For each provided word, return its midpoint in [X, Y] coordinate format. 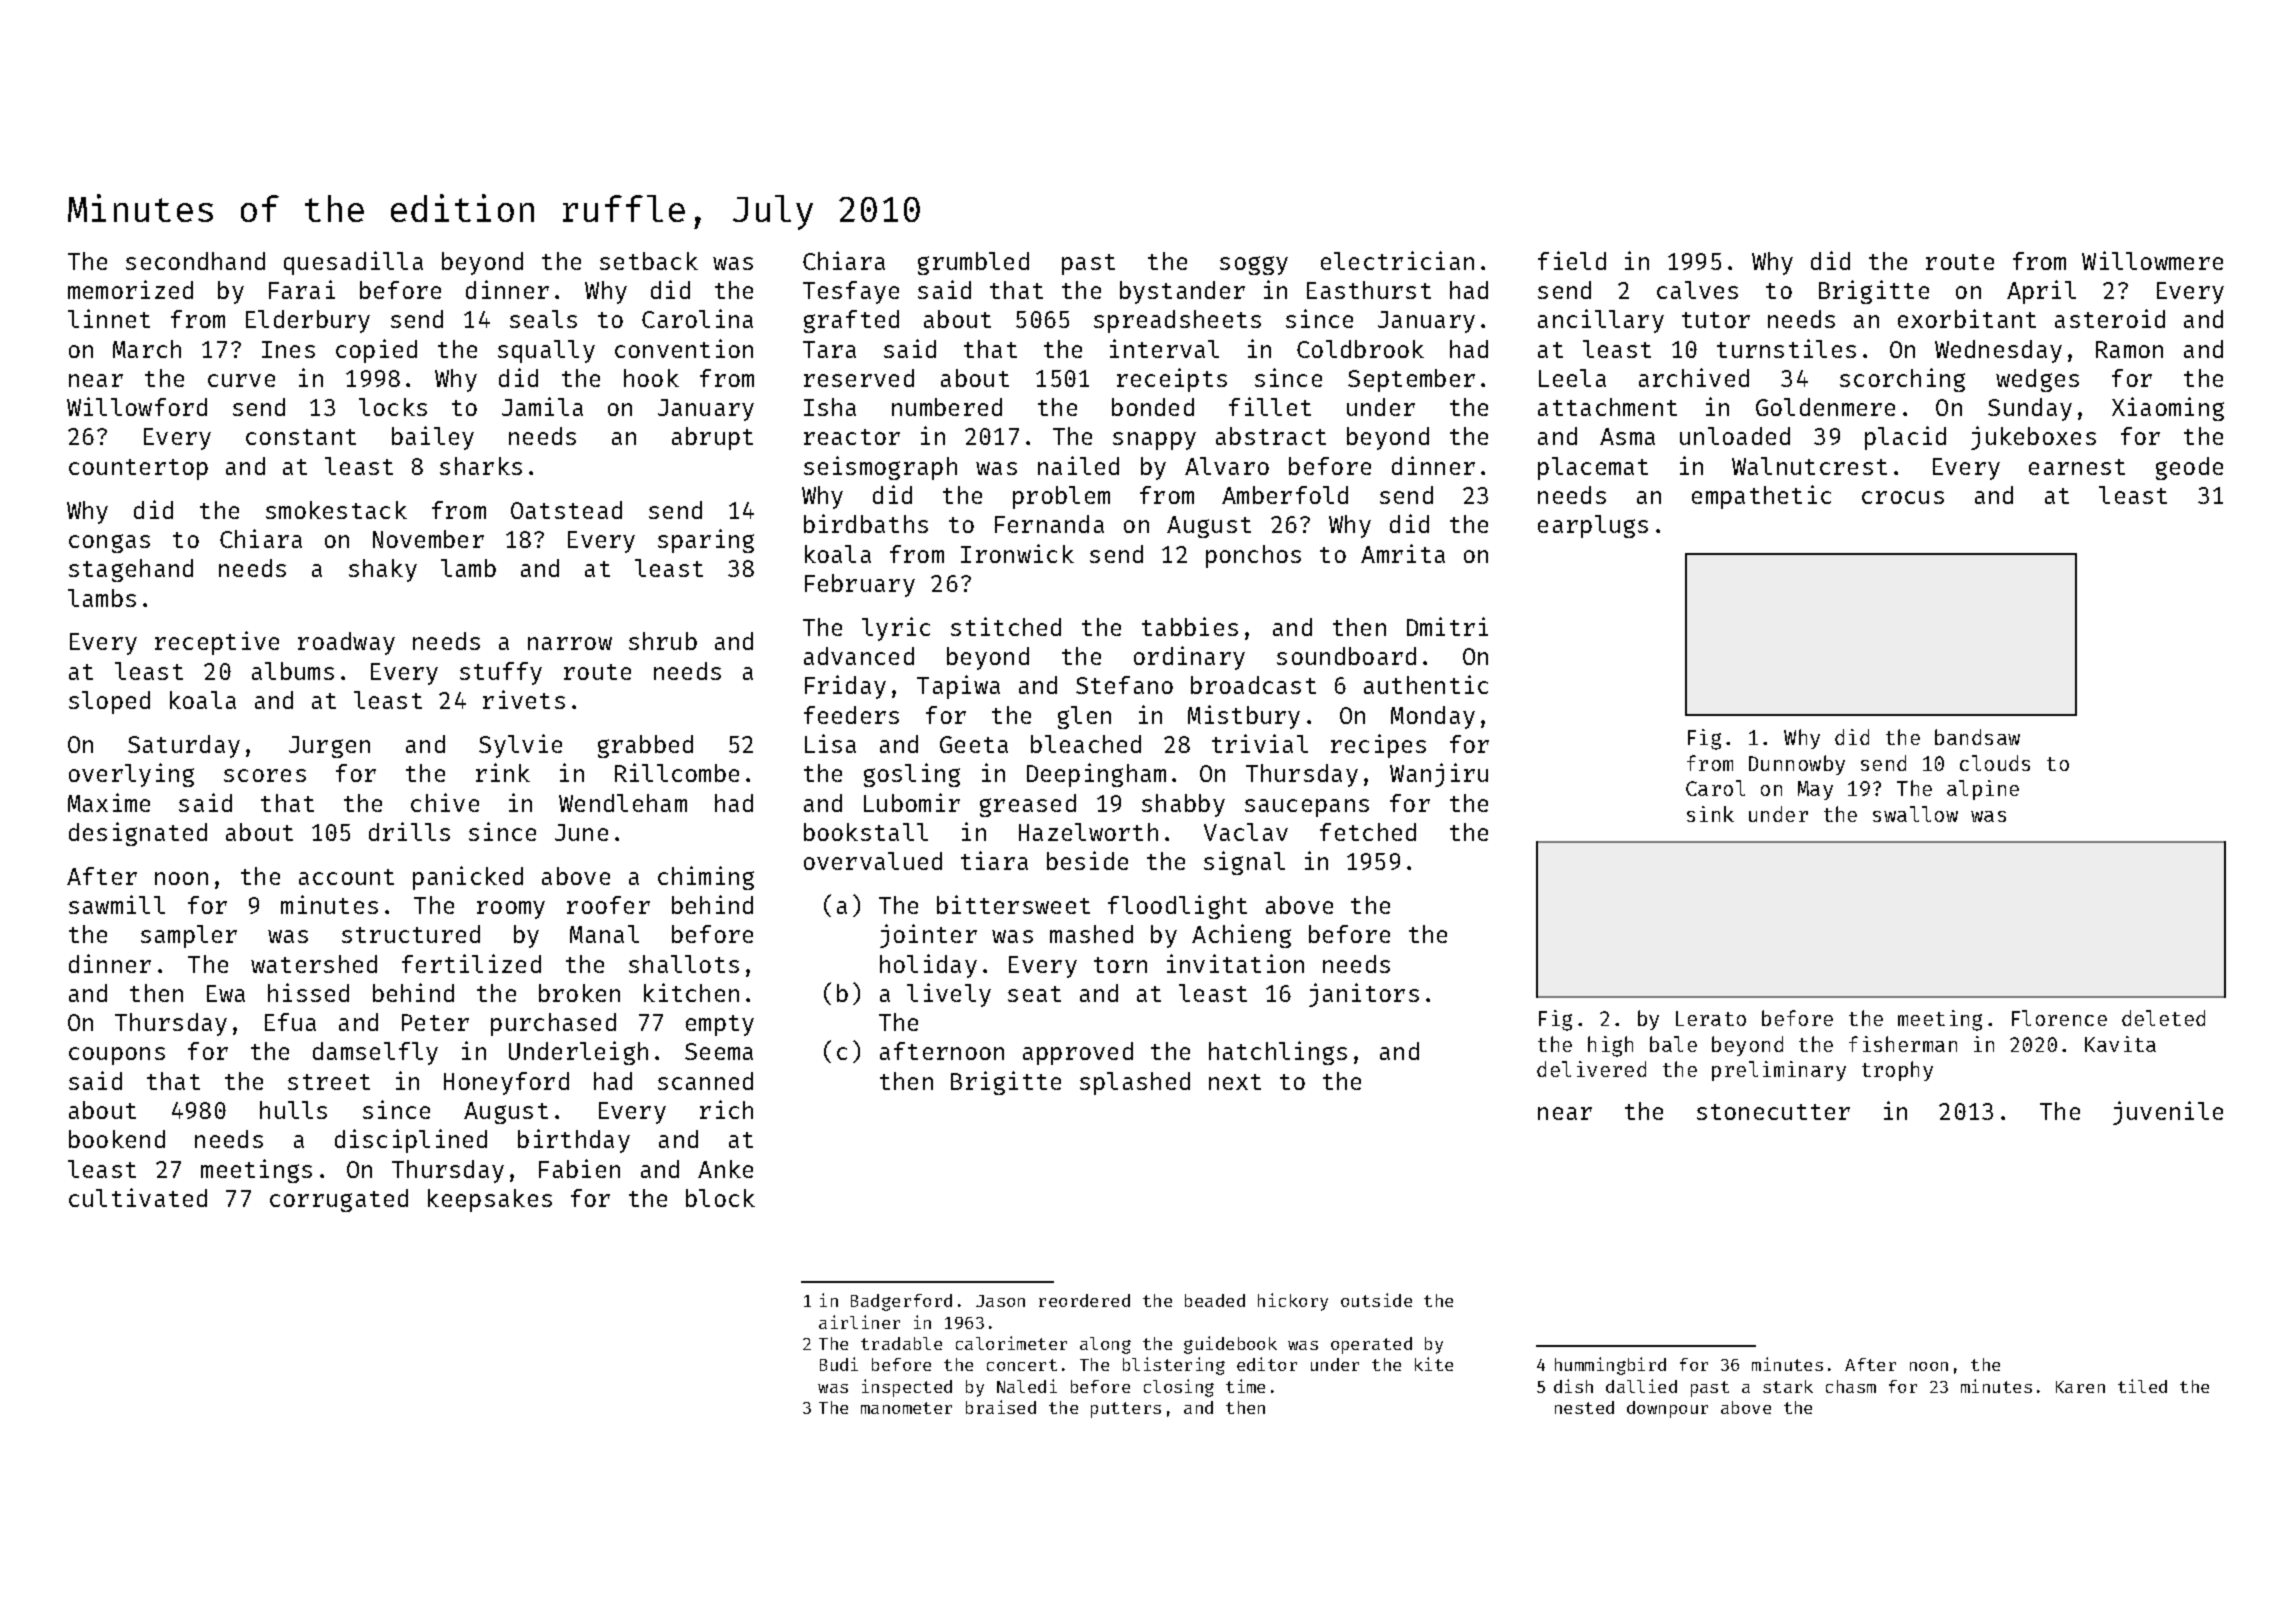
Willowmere [2152, 260]
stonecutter [1773, 1112]
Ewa [226, 993]
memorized [130, 289]
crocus [1903, 497]
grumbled [973, 263]
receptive [217, 643]
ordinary [1189, 658]
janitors [1364, 995]
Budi [839, 1364]
